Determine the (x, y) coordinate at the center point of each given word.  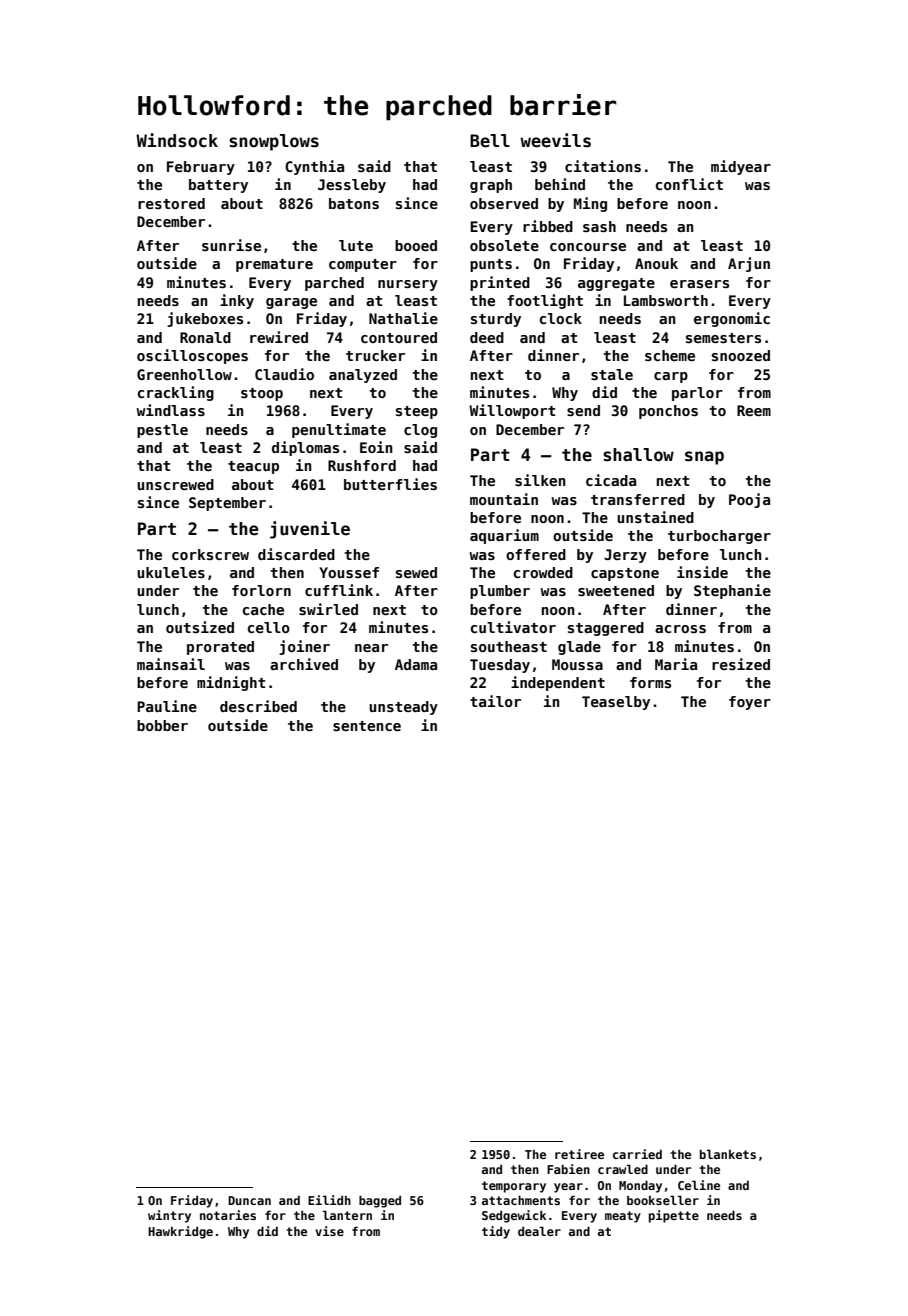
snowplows (274, 142)
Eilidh (329, 1200)
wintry (169, 1216)
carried (637, 1154)
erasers (699, 284)
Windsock (177, 140)
